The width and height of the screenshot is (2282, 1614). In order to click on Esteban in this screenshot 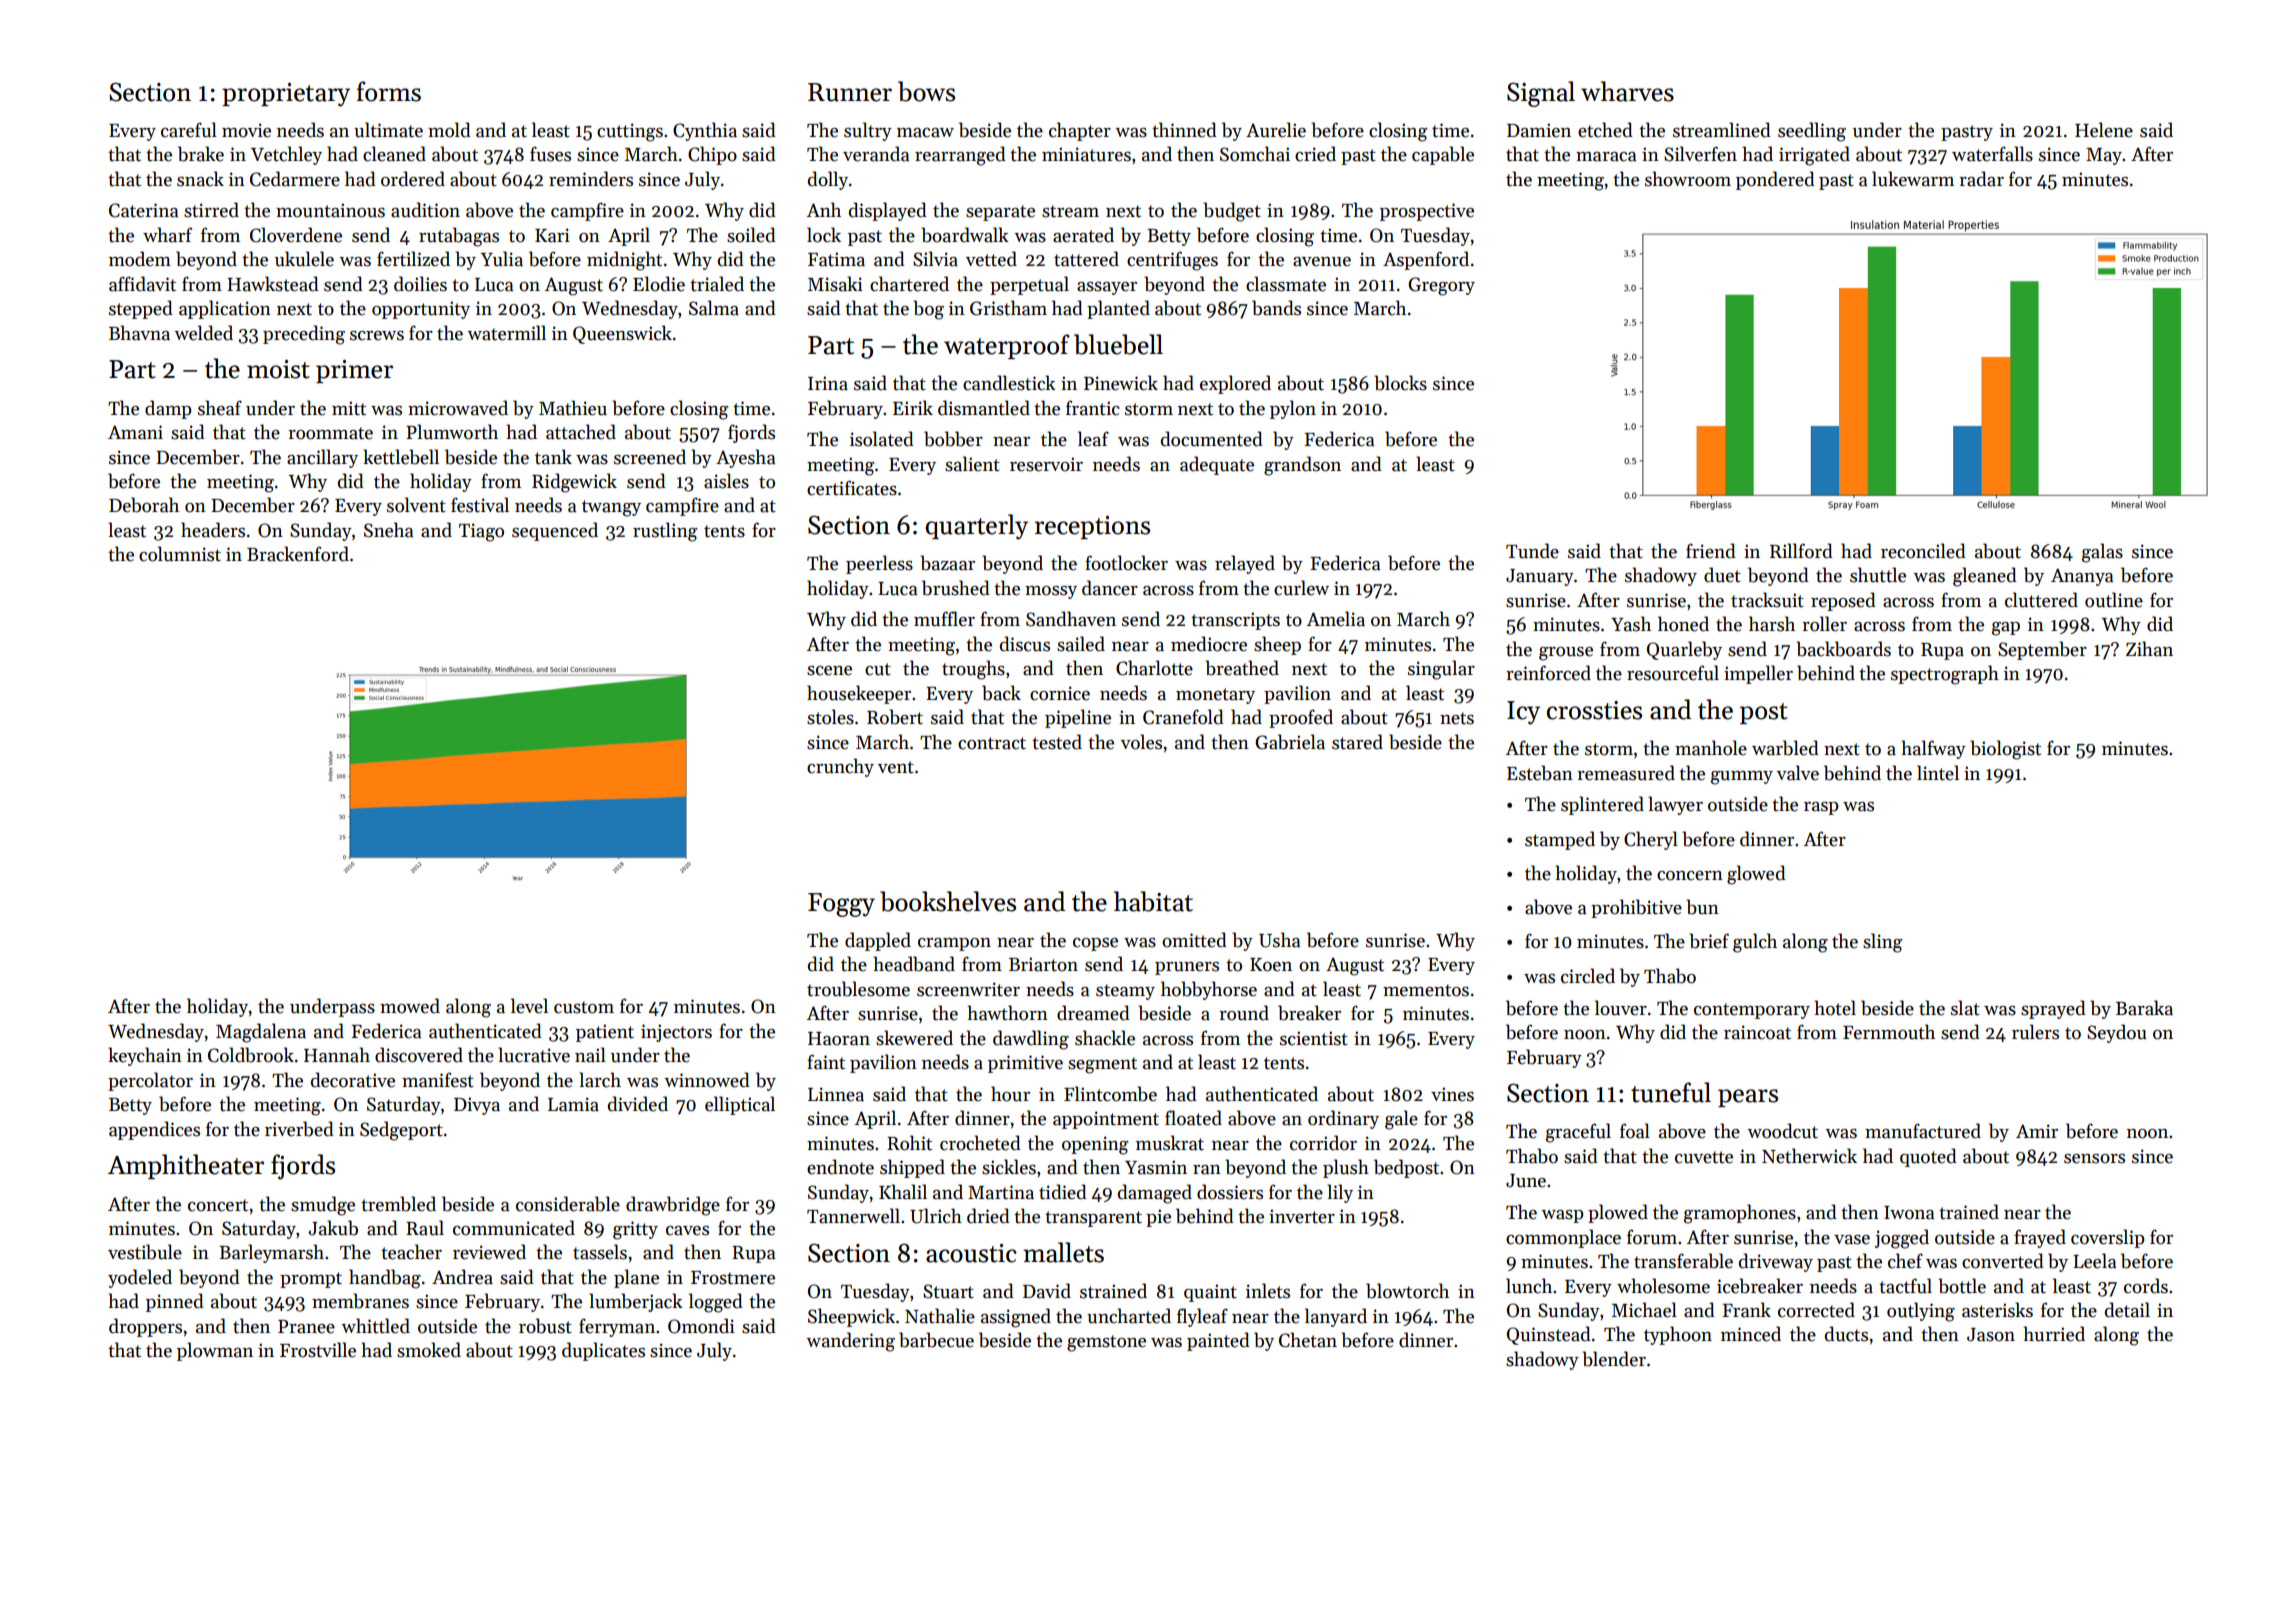, I will do `click(1540, 773)`.
